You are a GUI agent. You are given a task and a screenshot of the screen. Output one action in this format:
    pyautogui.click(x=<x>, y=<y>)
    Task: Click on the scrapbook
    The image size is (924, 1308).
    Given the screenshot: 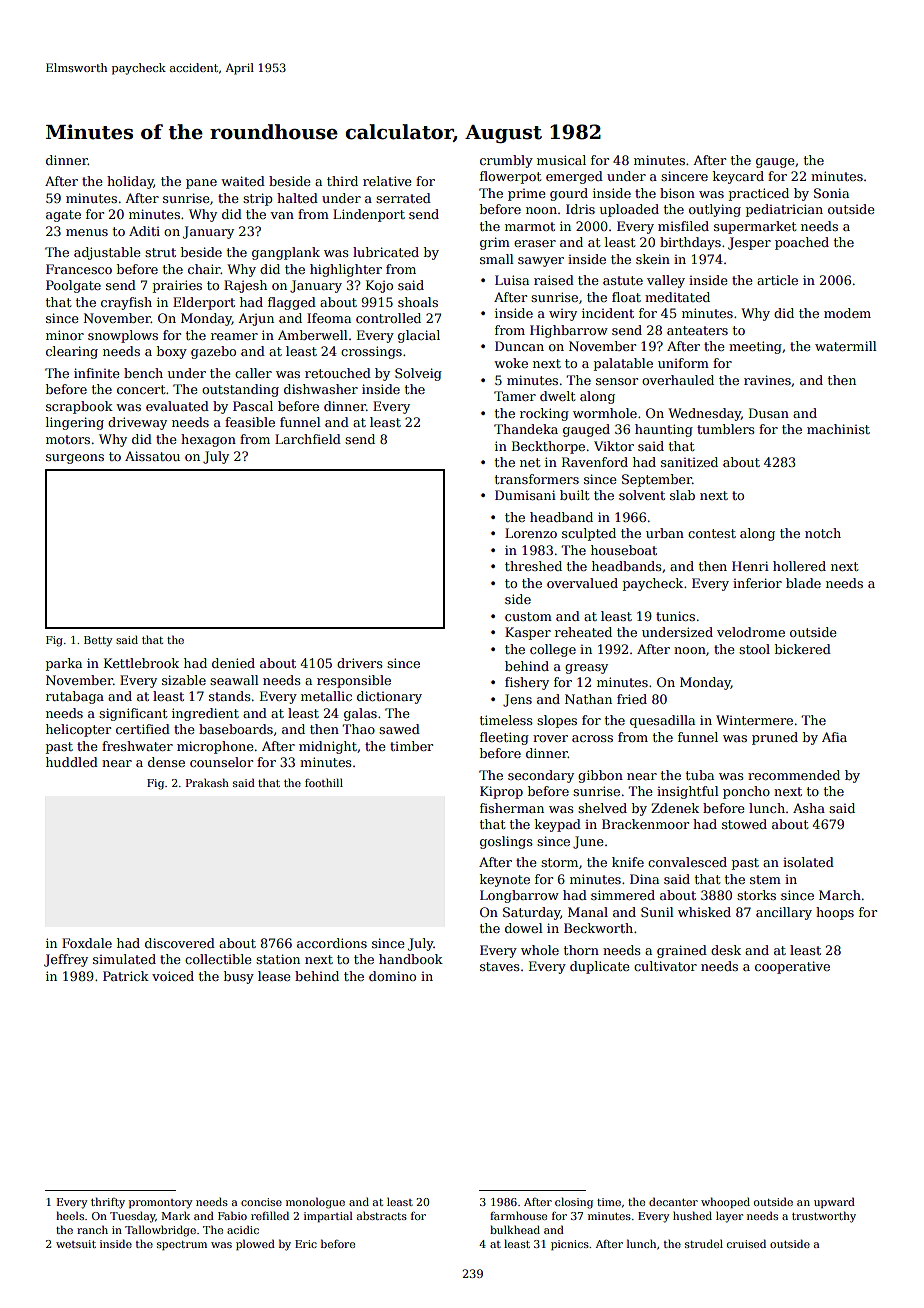 What is the action you would take?
    pyautogui.click(x=79, y=407)
